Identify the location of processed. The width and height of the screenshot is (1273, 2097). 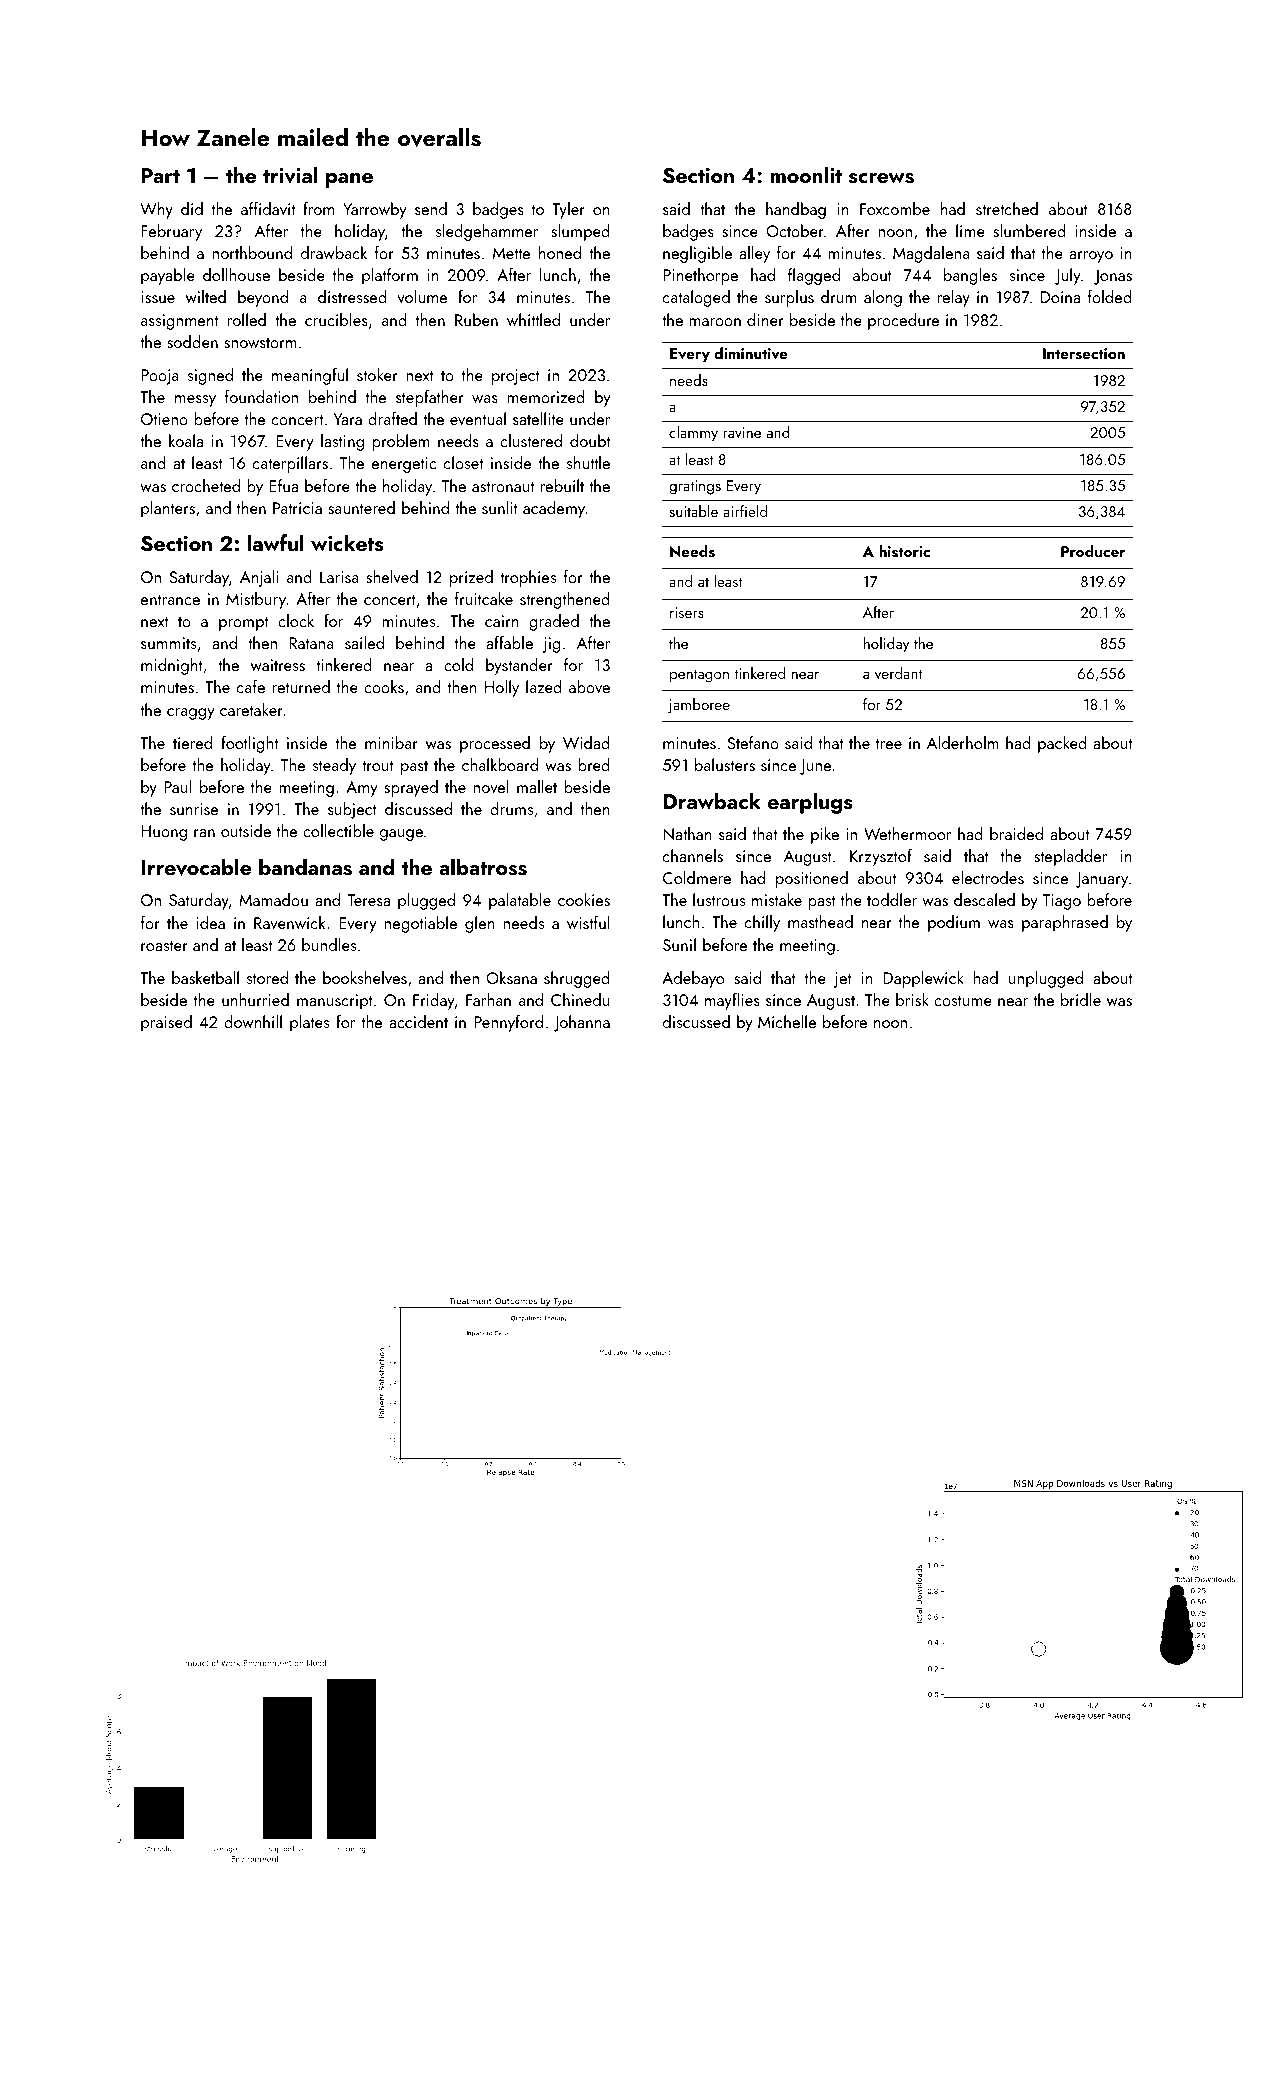
(495, 744).
